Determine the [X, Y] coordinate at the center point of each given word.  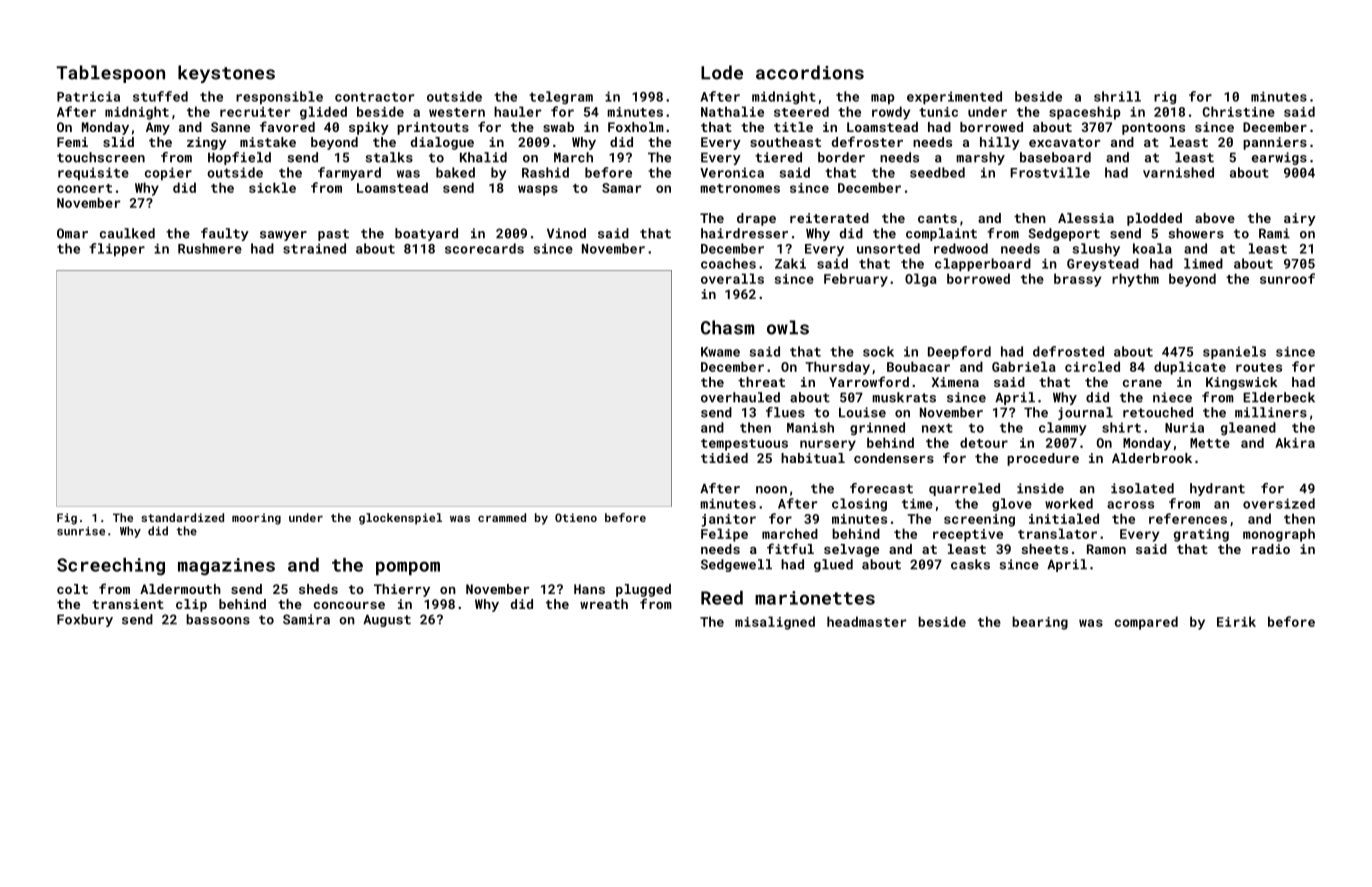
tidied [724, 458]
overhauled [740, 397]
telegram [561, 98]
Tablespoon [110, 74]
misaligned [775, 623]
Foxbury [85, 620]
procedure [1043, 459]
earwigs [1279, 158]
